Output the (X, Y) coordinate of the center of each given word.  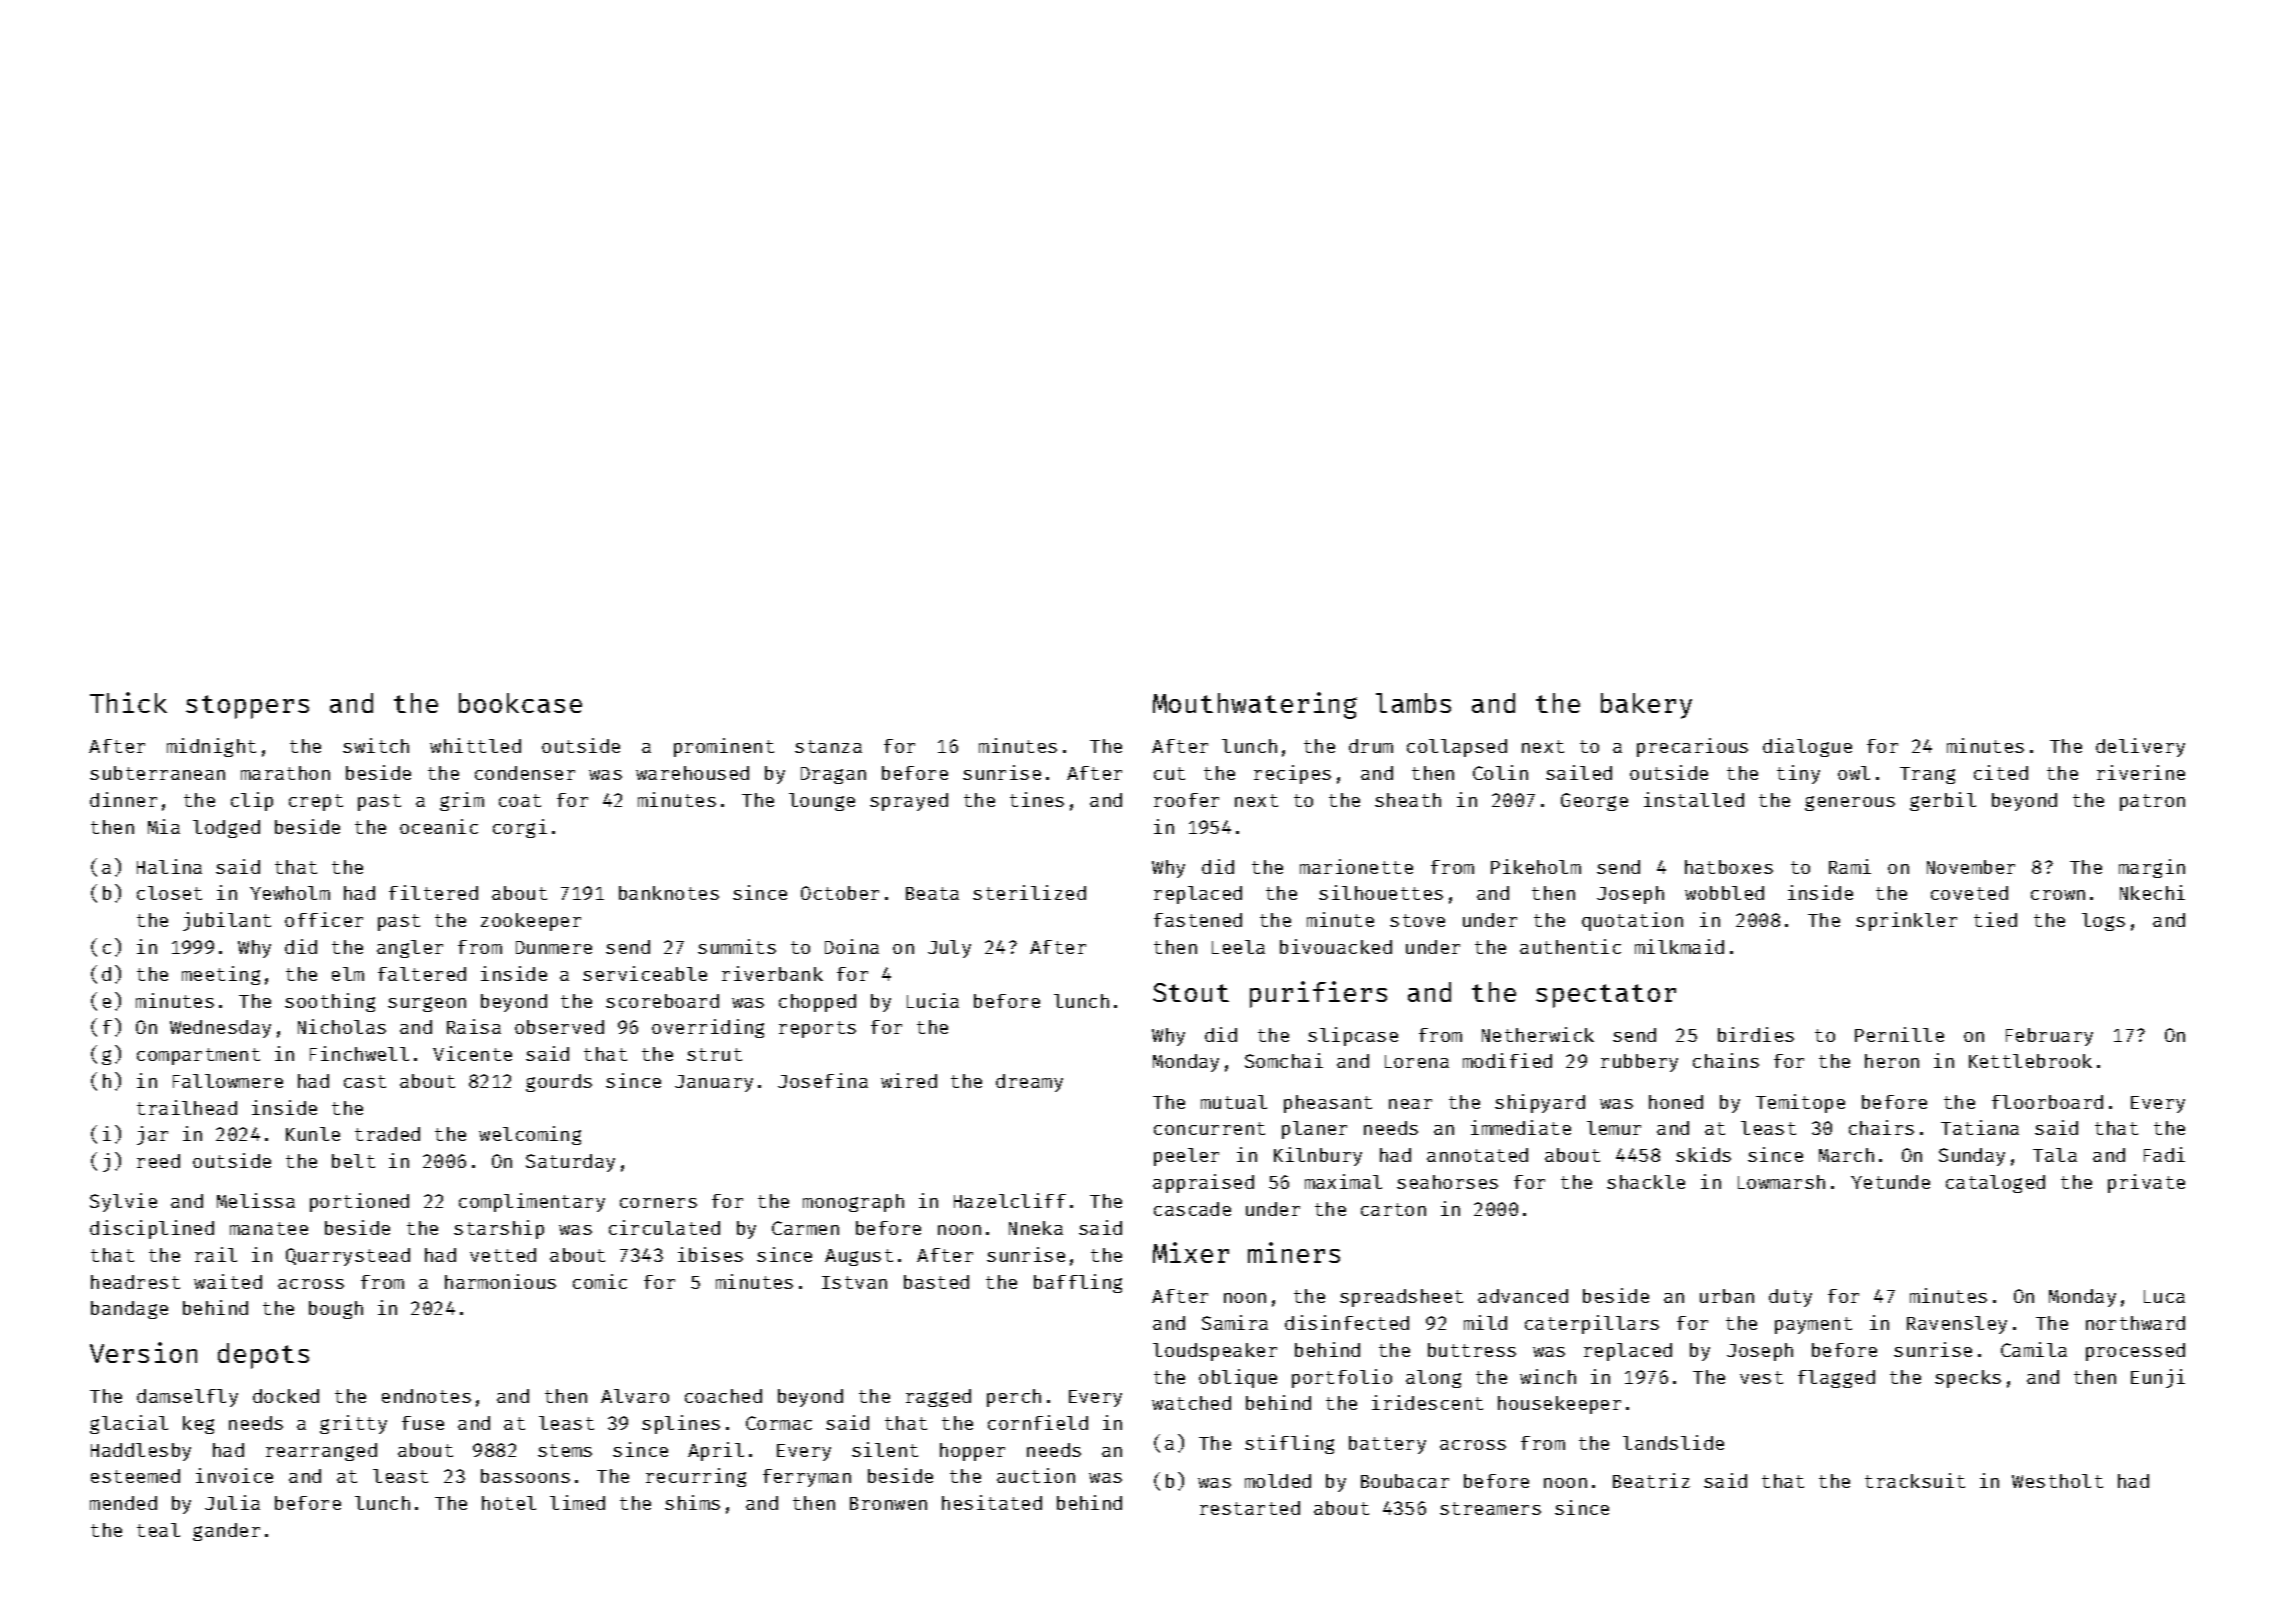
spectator (1606, 996)
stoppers (247, 707)
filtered (433, 892)
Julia (232, 1502)
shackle (1646, 1182)
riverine (2141, 772)
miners (1294, 1252)
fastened (1198, 920)
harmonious (500, 1281)
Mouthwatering (1255, 705)
